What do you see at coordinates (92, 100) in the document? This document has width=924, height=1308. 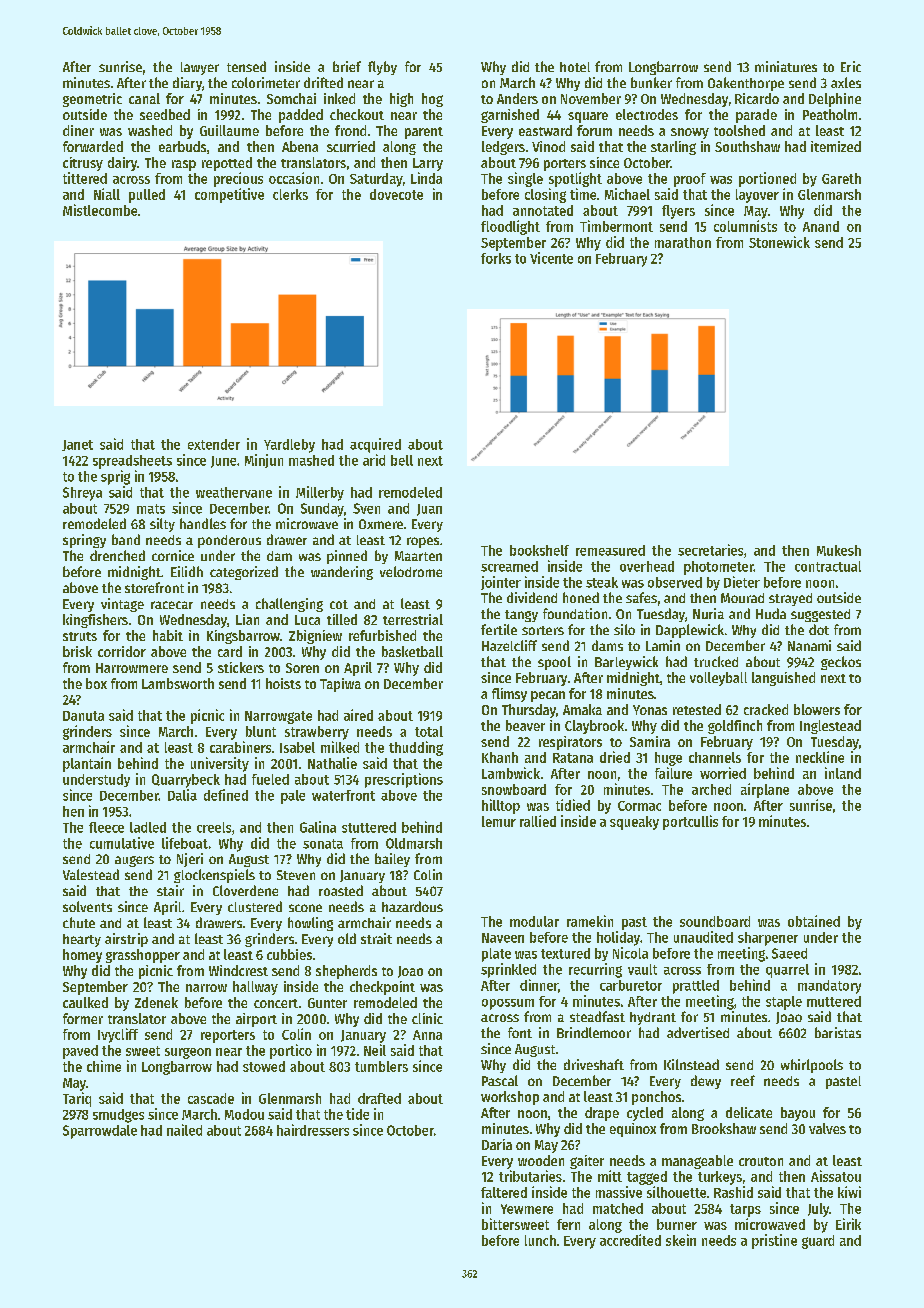 I see `geometric` at bounding box center [92, 100].
